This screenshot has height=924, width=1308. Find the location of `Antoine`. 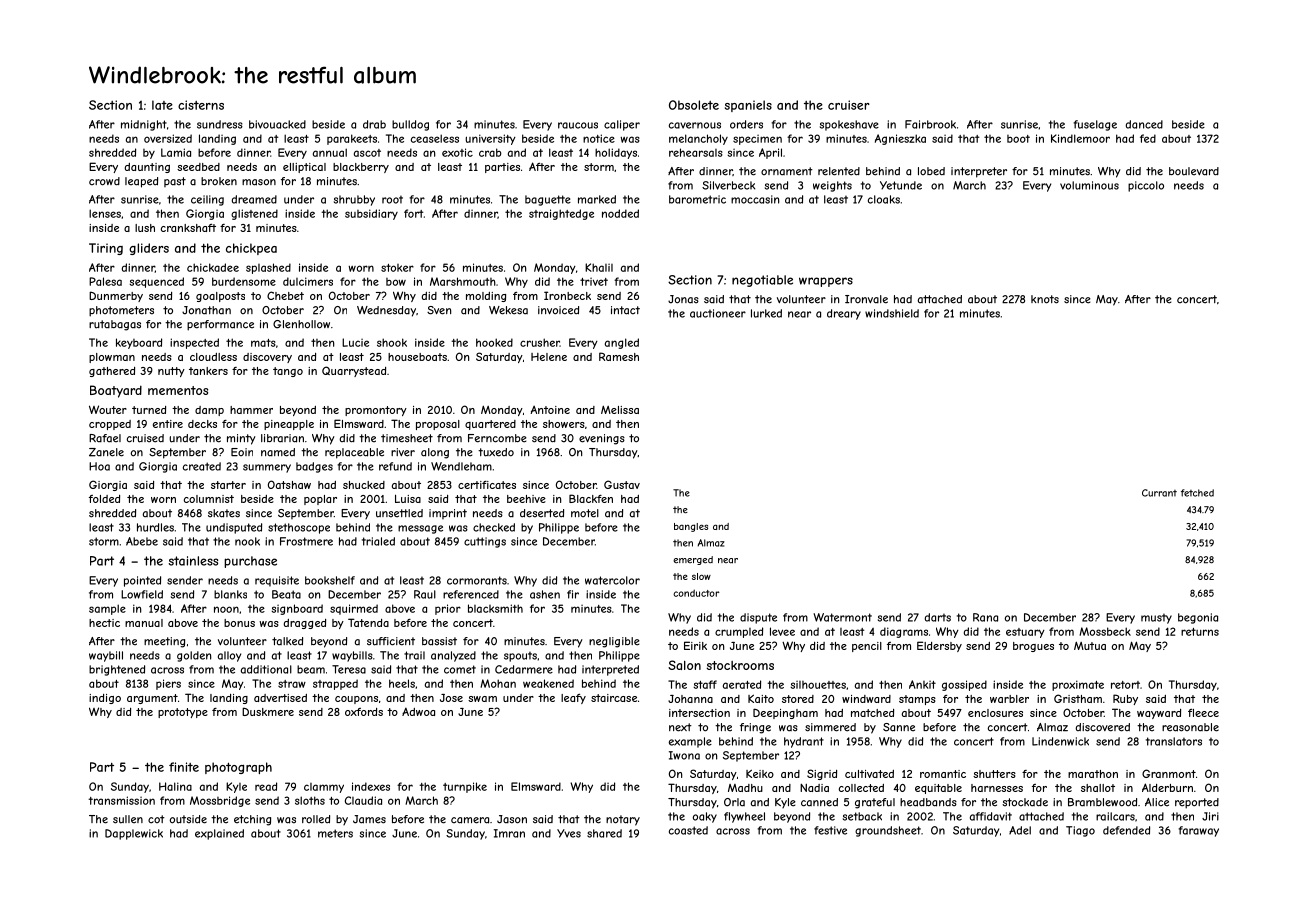

Antoine is located at coordinates (550, 409).
